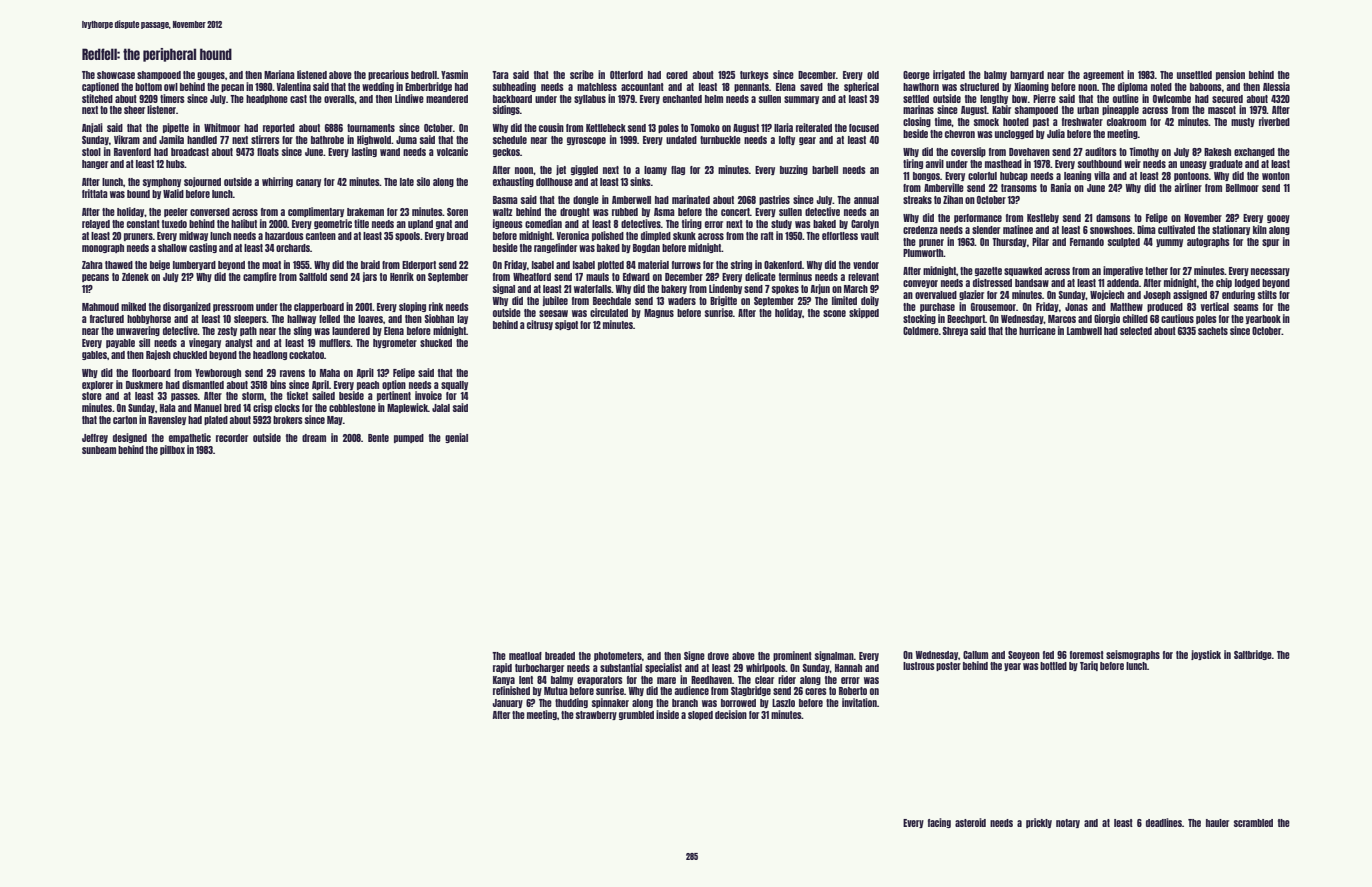 Image resolution: width=1372 pixels, height=887 pixels. I want to click on January, so click(507, 703).
